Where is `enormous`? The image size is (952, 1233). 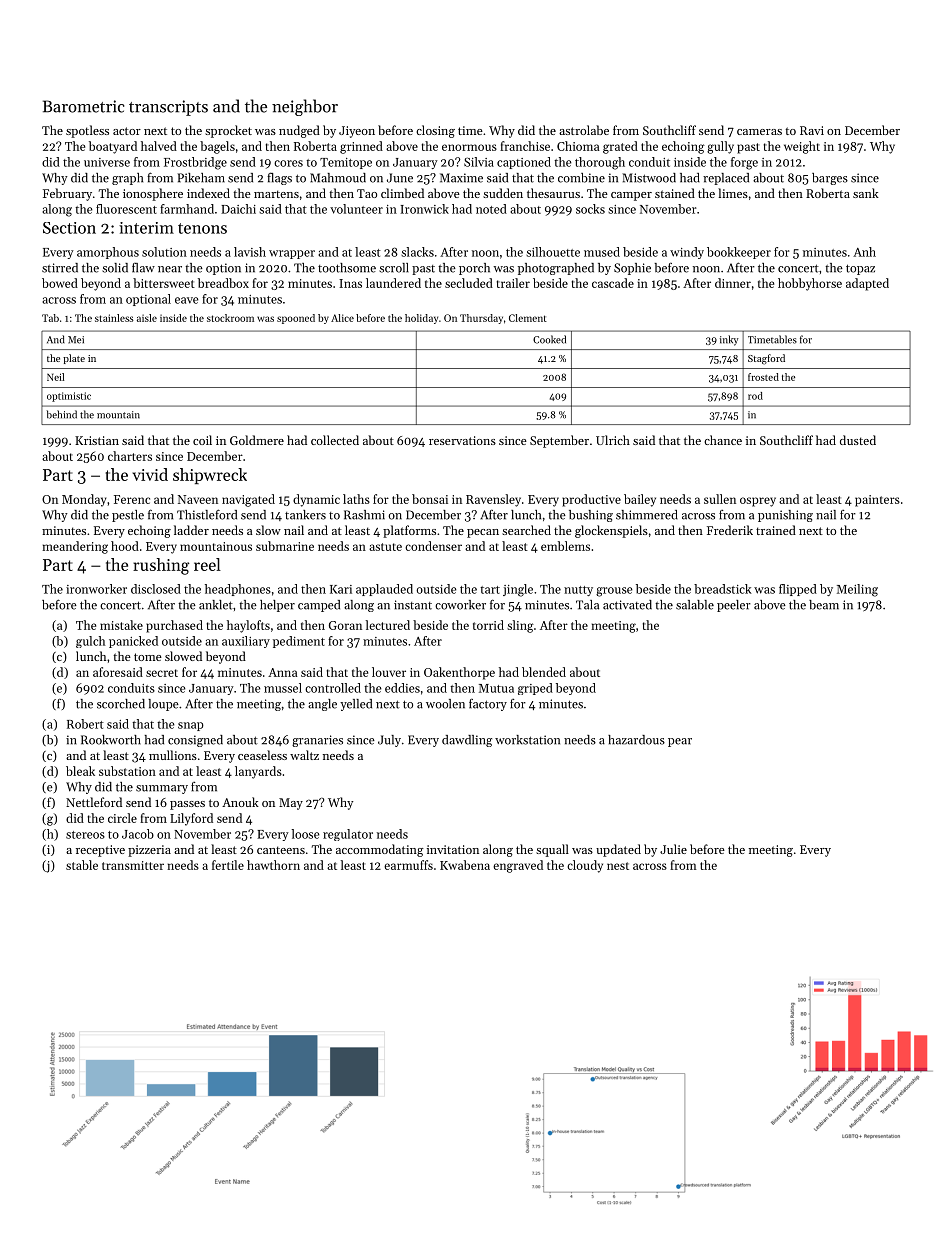 enormous is located at coordinates (469, 147).
